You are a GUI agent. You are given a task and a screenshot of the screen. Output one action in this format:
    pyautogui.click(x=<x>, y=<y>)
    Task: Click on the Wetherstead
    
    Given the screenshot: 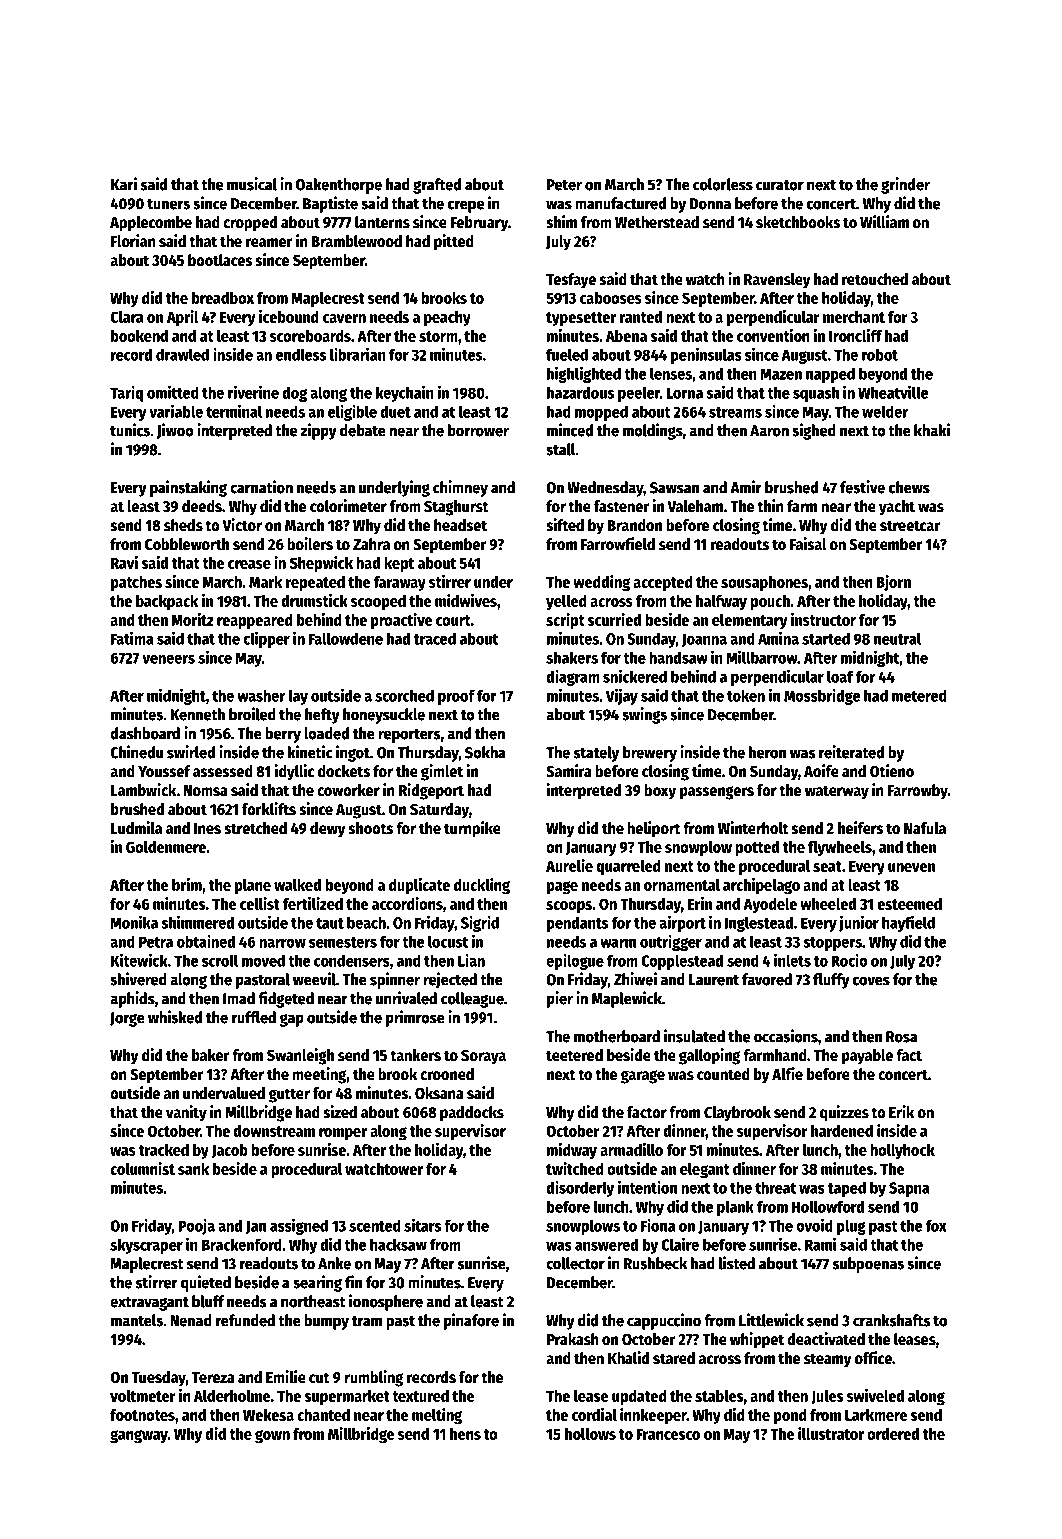 What is the action you would take?
    pyautogui.click(x=657, y=222)
